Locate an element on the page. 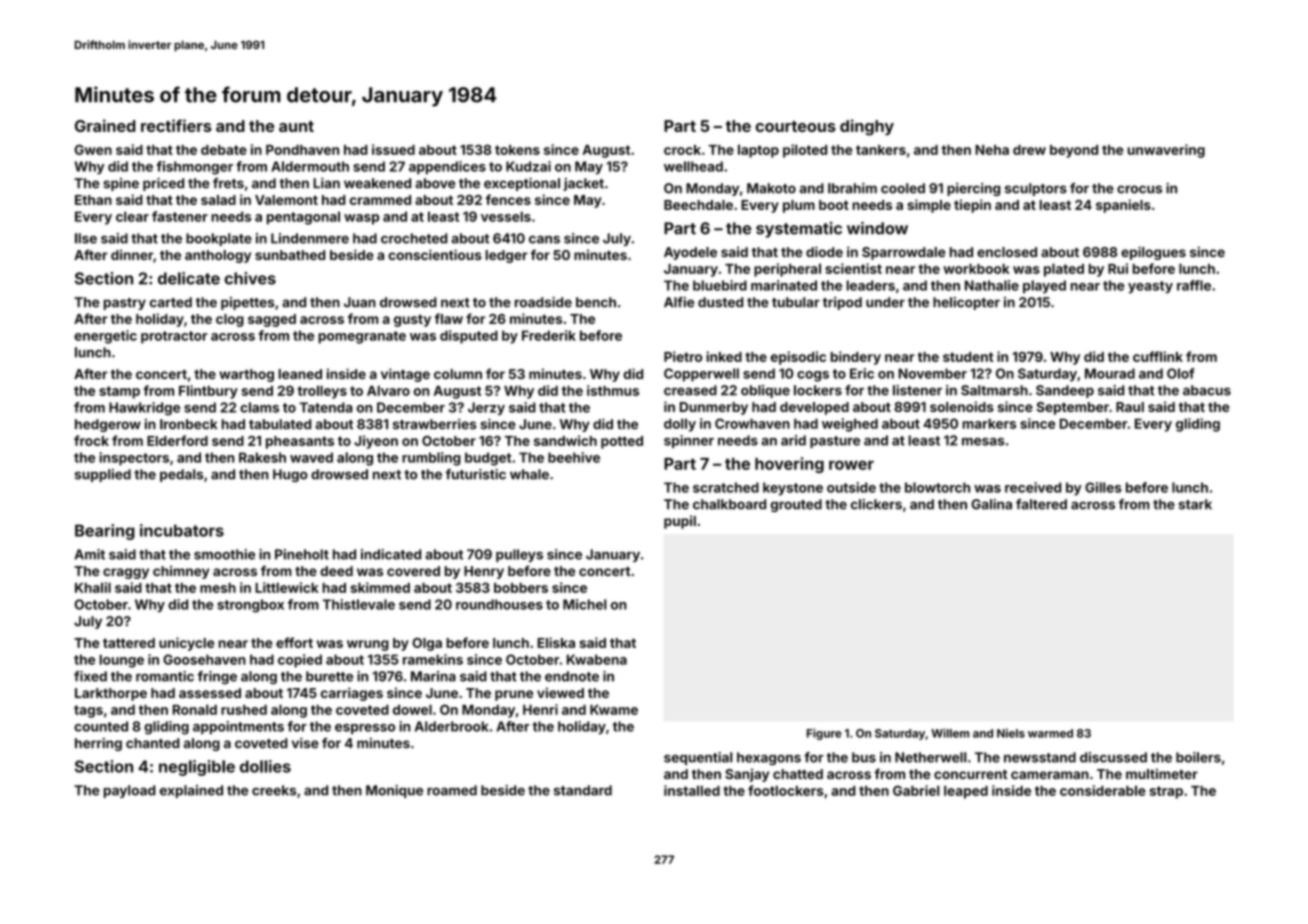 Image resolution: width=1308 pixels, height=924 pixels. Juan is located at coordinates (360, 302).
